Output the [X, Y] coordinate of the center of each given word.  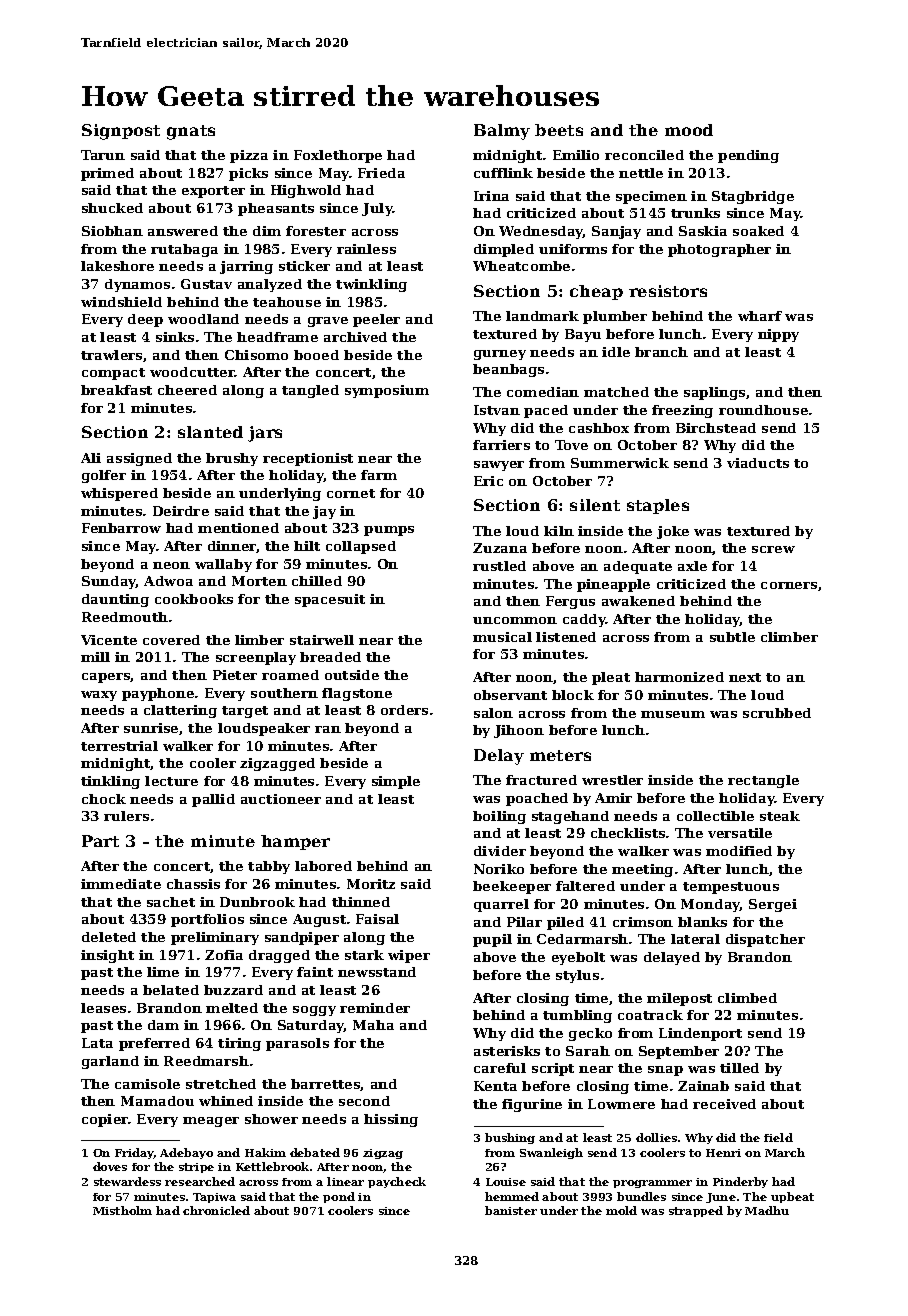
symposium [387, 391]
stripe [196, 1168]
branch [661, 352]
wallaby [223, 565]
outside [352, 675]
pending [748, 156]
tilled [739, 1068]
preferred [154, 1044]
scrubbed [777, 713]
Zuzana [500, 548]
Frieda [381, 173]
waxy [99, 696]
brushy [232, 459]
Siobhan [112, 231]
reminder [375, 1008]
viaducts [758, 463]
